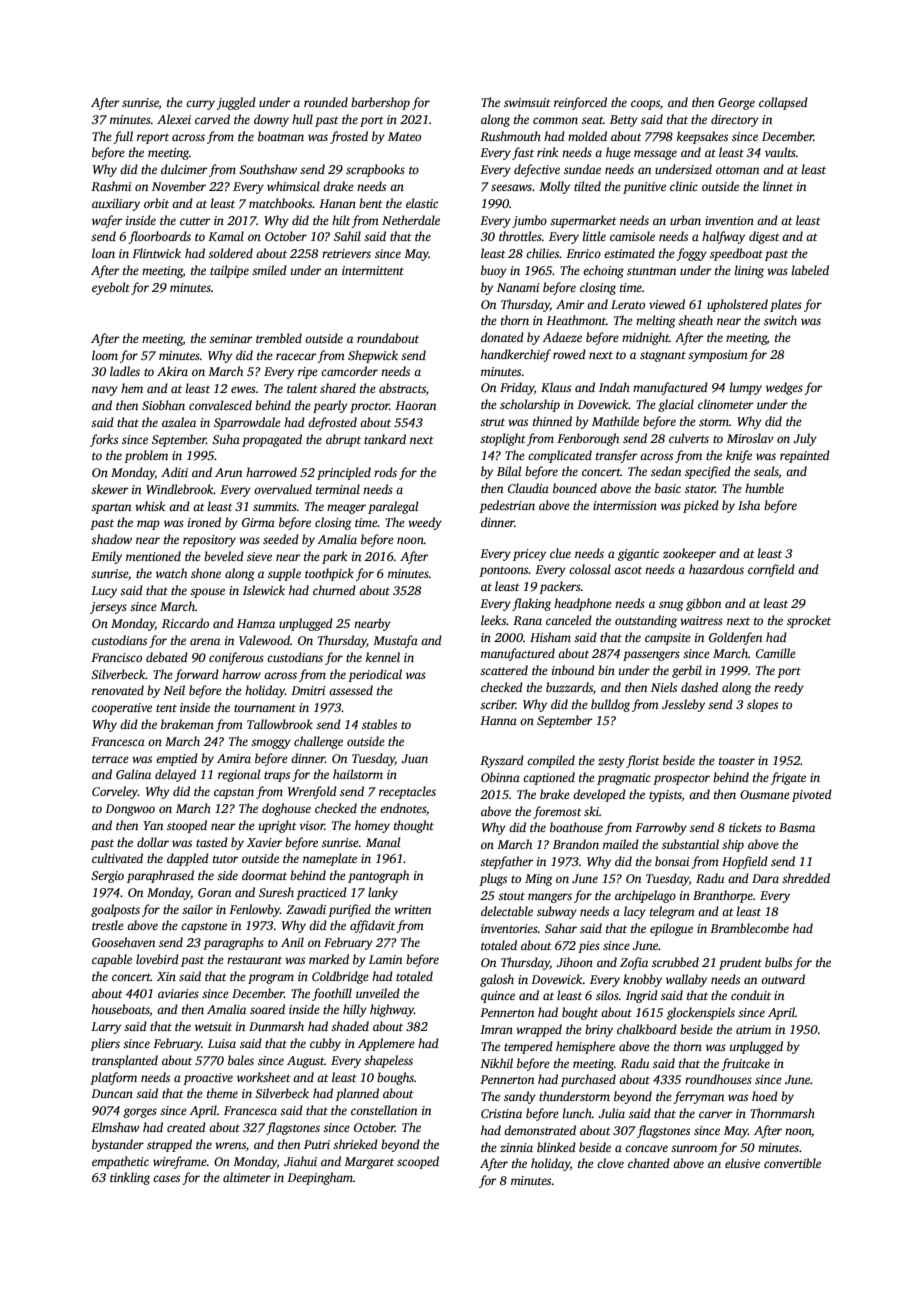 This screenshot has width=924, height=1308. I want to click on upholstered, so click(737, 305).
